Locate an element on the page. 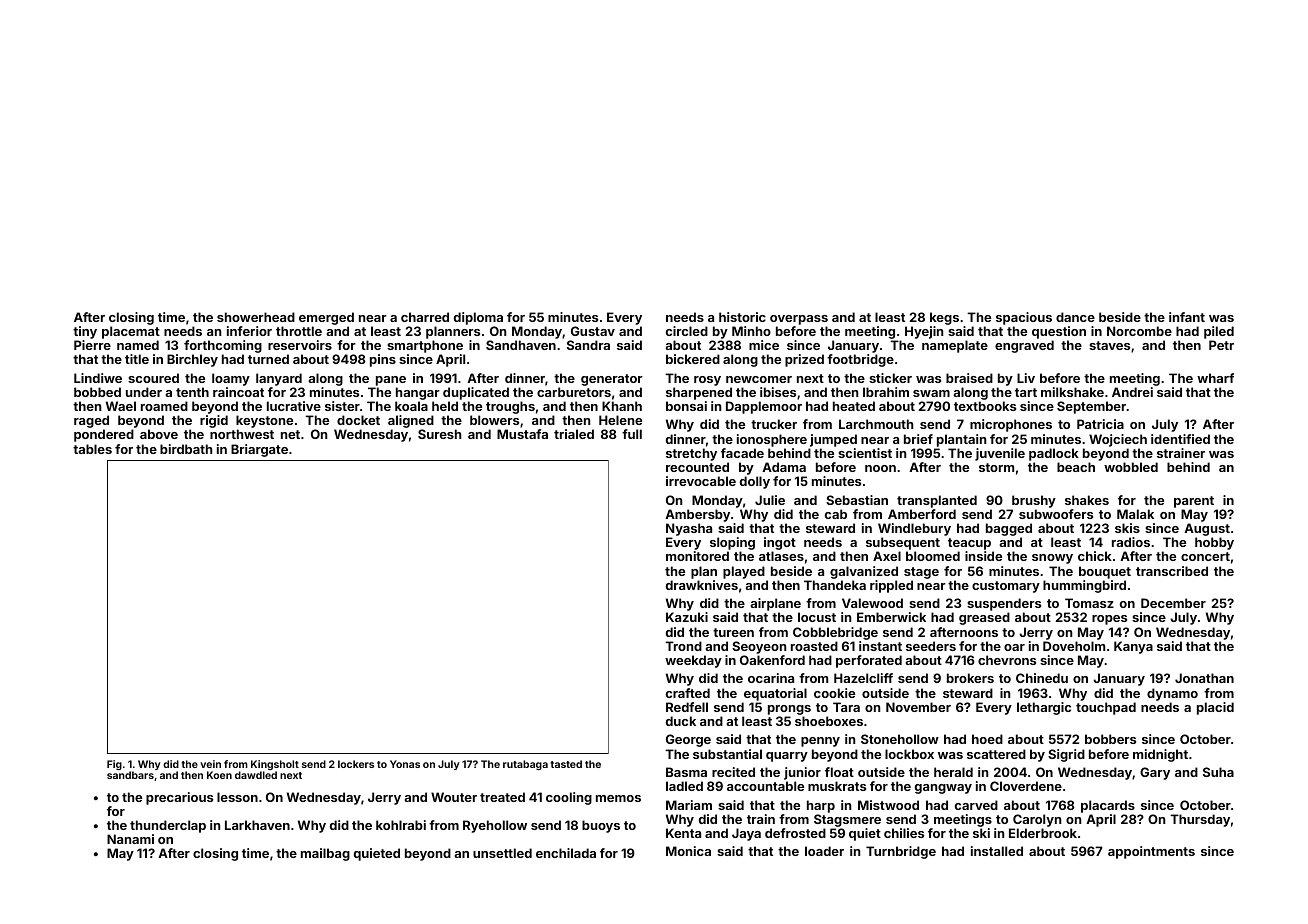 This image has width=1308, height=924. Nanami is located at coordinates (130, 839).
